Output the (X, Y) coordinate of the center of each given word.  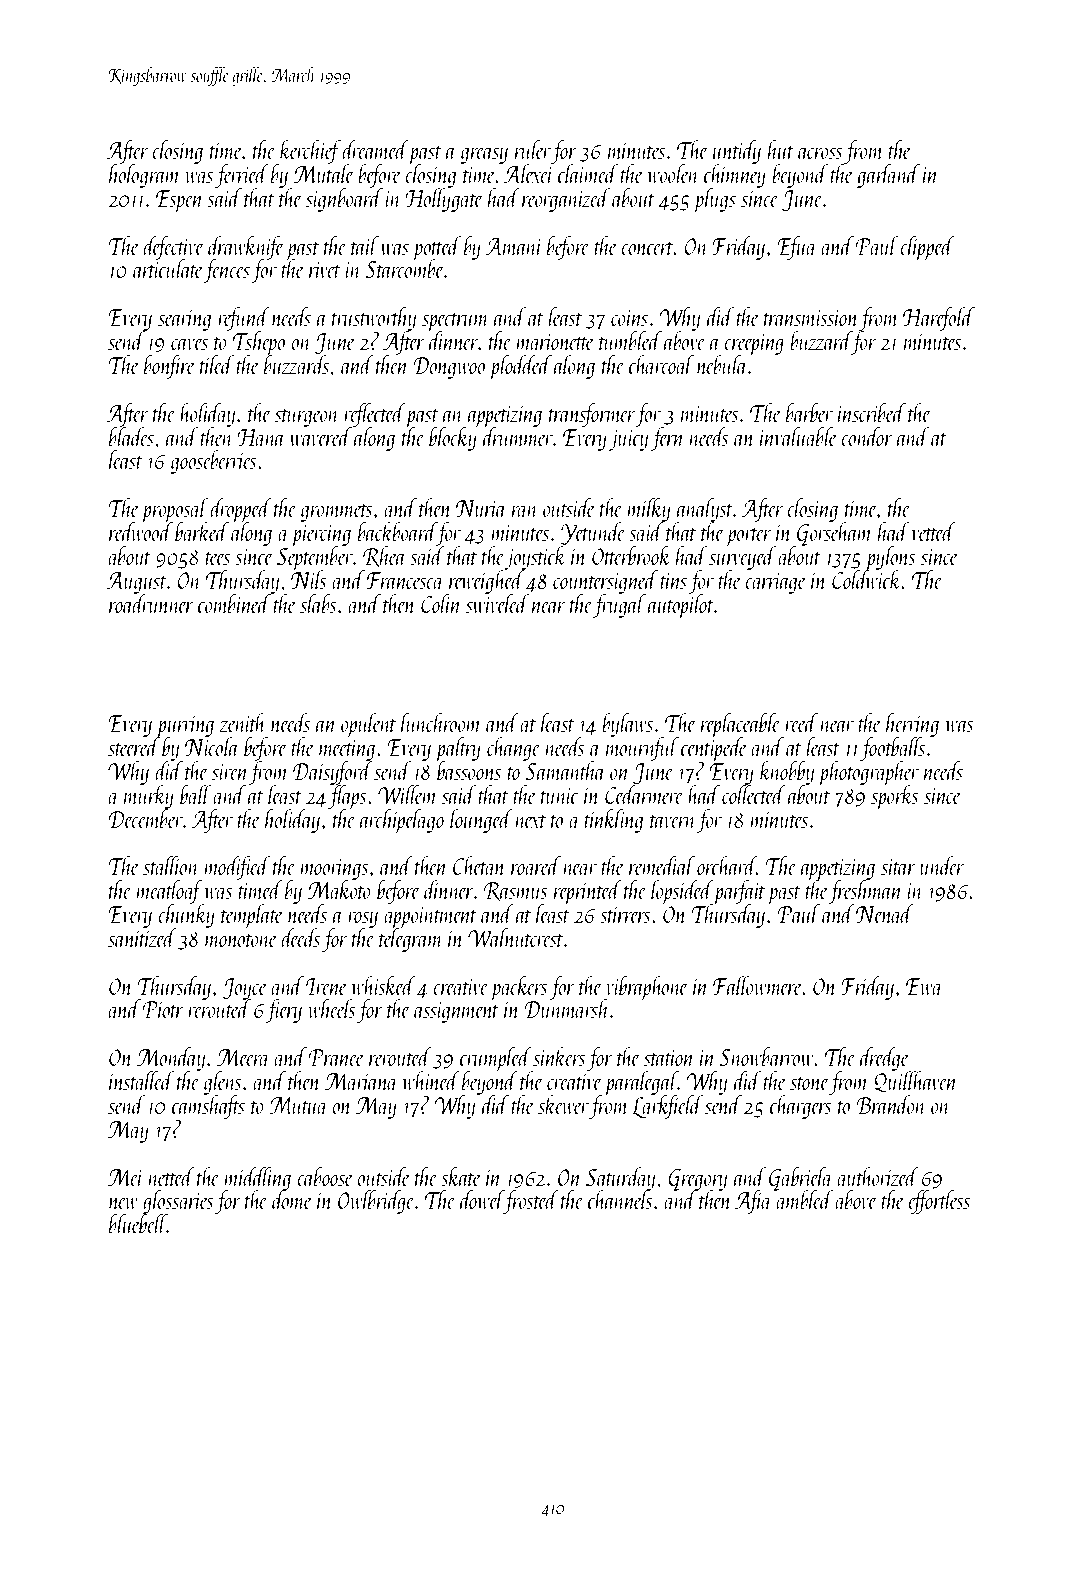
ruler (533, 149)
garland (888, 176)
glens (222, 1083)
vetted (933, 531)
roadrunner (151, 603)
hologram (145, 176)
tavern (673, 821)
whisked (383, 985)
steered (134, 746)
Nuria (481, 508)
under (942, 865)
